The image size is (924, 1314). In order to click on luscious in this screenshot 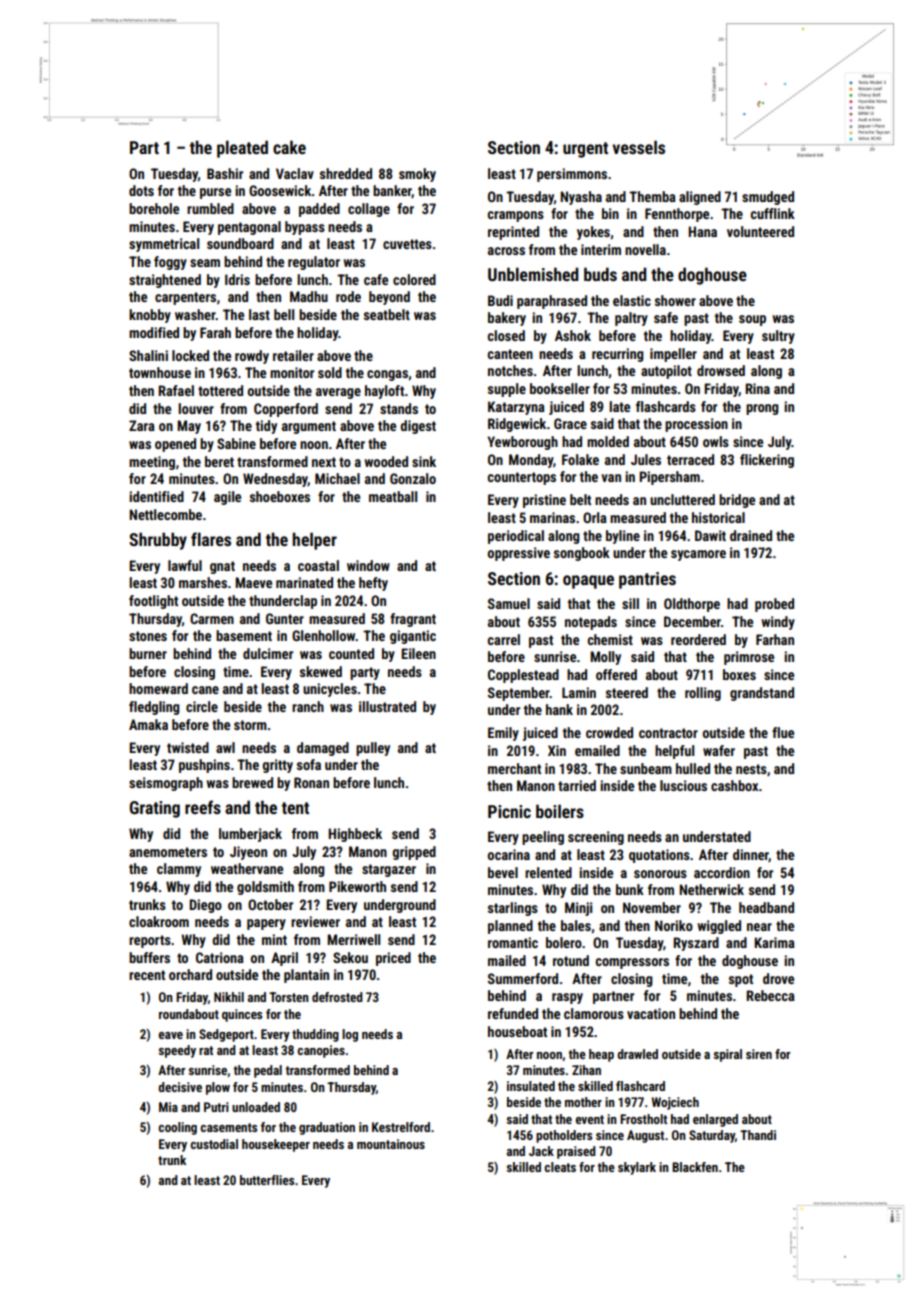, I will do `click(683, 785)`.
